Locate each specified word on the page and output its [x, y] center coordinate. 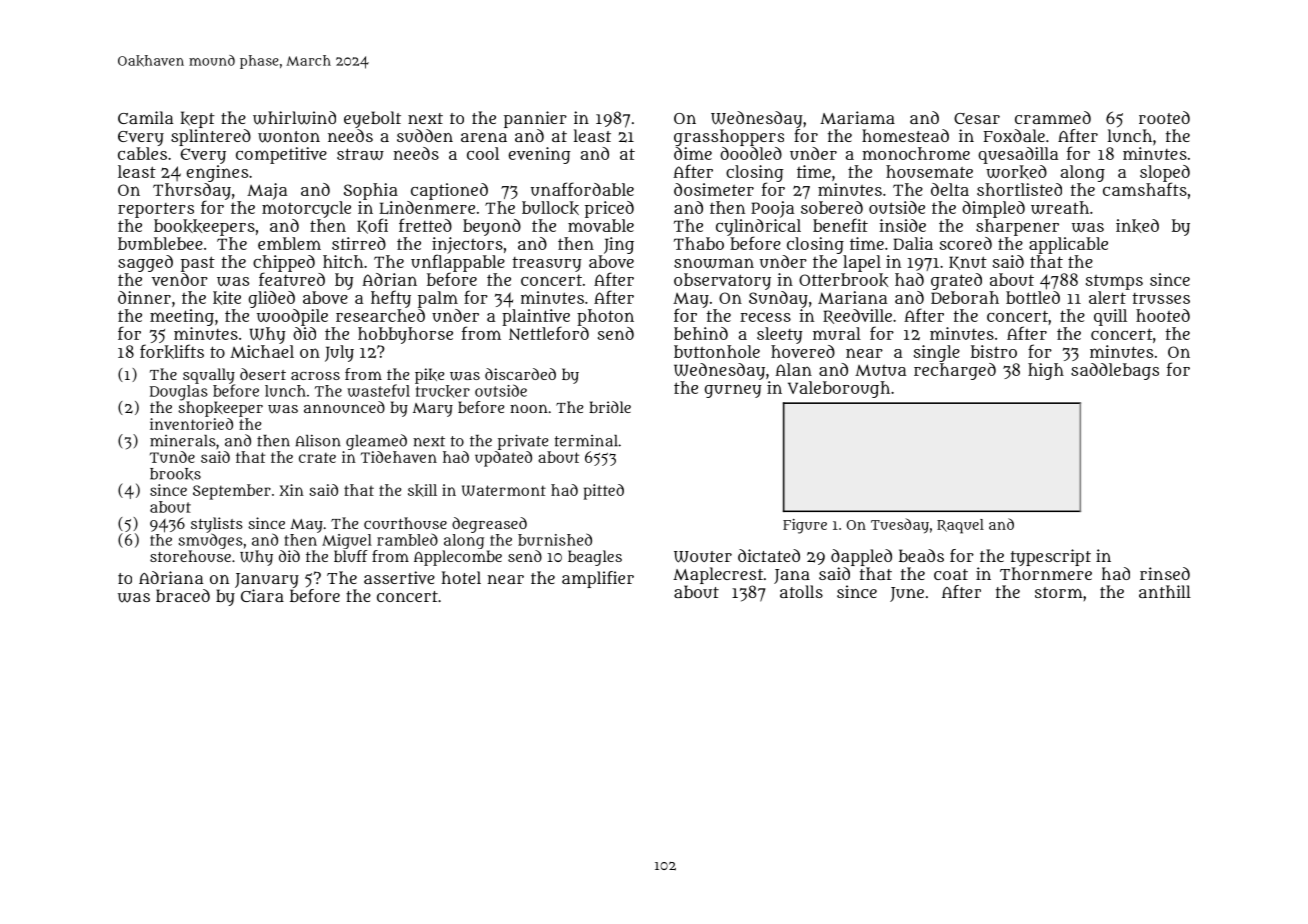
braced [183, 595]
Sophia [371, 191]
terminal [586, 441]
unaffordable [582, 189]
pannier [535, 119]
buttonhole [717, 351]
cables [142, 153]
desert [263, 374]
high [1046, 371]
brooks [175, 474]
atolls [801, 591]
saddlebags [1115, 371]
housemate [929, 171]
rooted [1164, 117]
